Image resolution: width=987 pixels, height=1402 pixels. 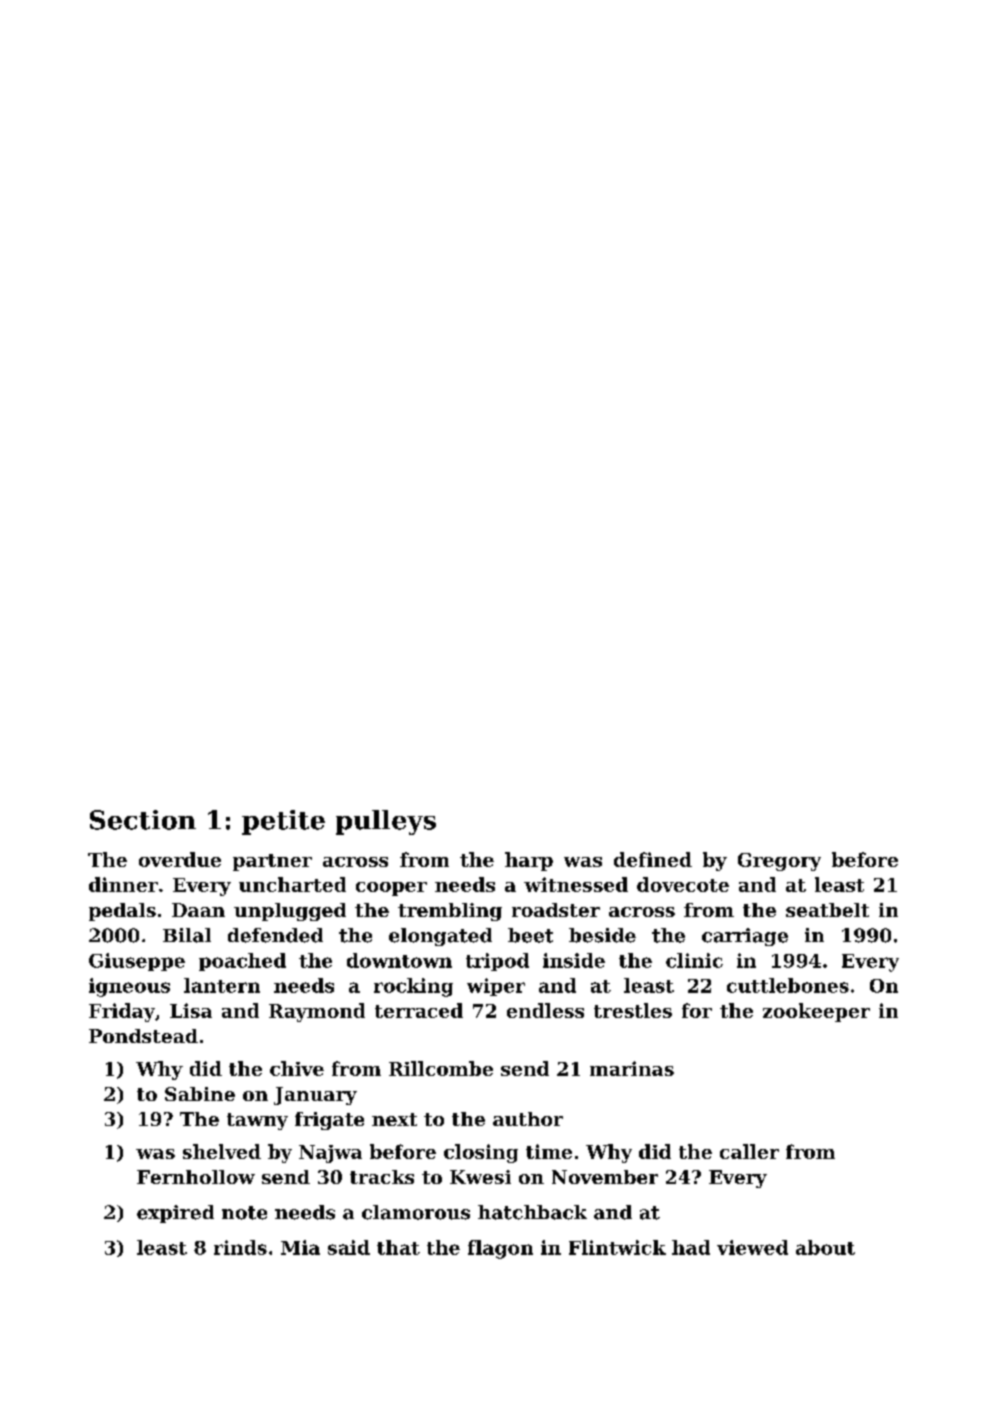 What do you see at coordinates (315, 1096) in the screenshot?
I see `January` at bounding box center [315, 1096].
